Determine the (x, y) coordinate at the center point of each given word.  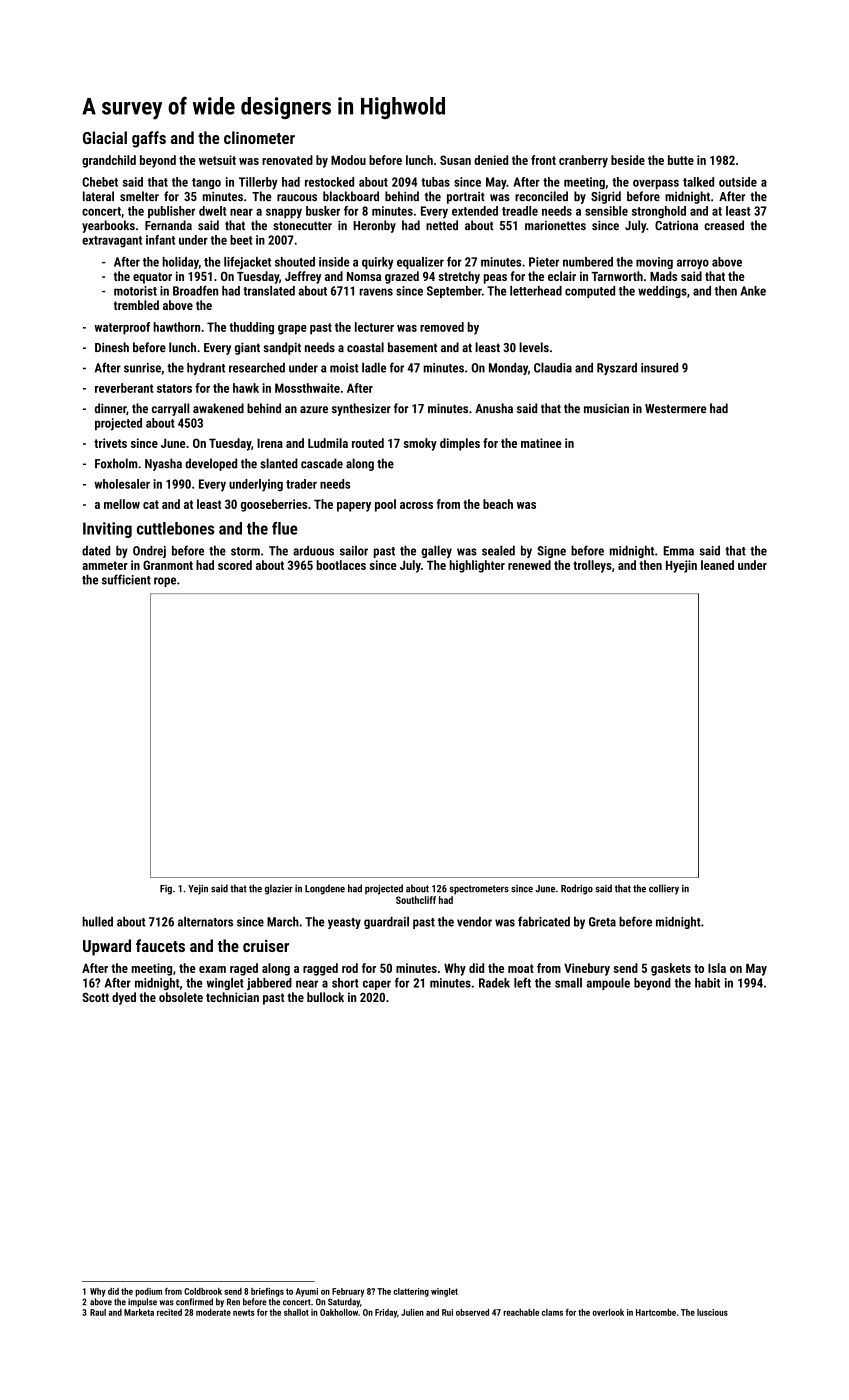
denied (491, 160)
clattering (411, 1292)
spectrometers (479, 890)
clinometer (259, 137)
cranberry (583, 161)
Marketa (139, 1312)
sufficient (126, 579)
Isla (717, 968)
